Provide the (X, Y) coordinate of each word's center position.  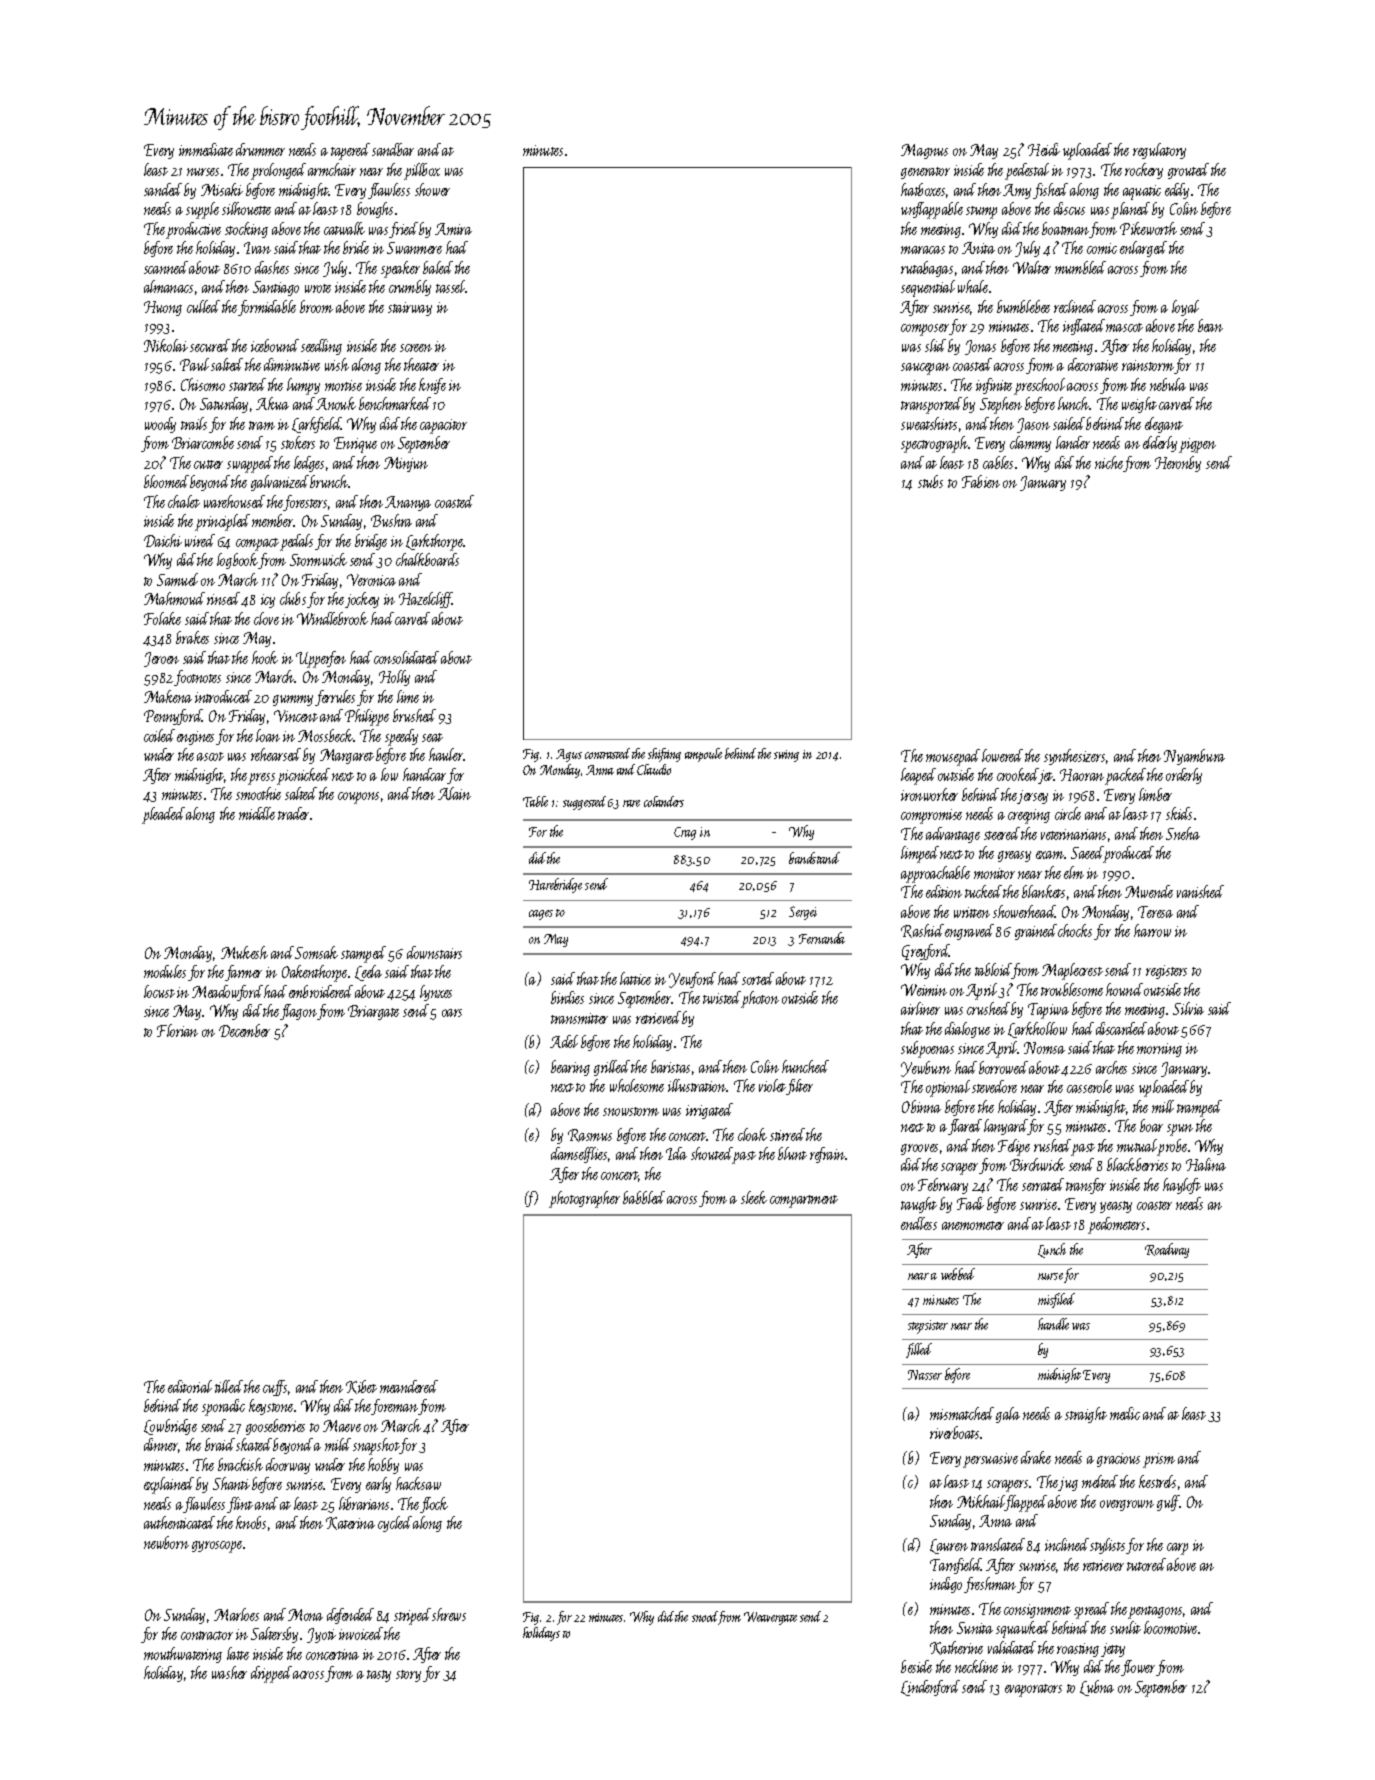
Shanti (231, 1483)
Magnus (924, 151)
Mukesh (244, 952)
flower (1138, 1668)
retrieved (658, 1017)
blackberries (1137, 1164)
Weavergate (770, 1618)
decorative (1093, 364)
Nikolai (166, 345)
